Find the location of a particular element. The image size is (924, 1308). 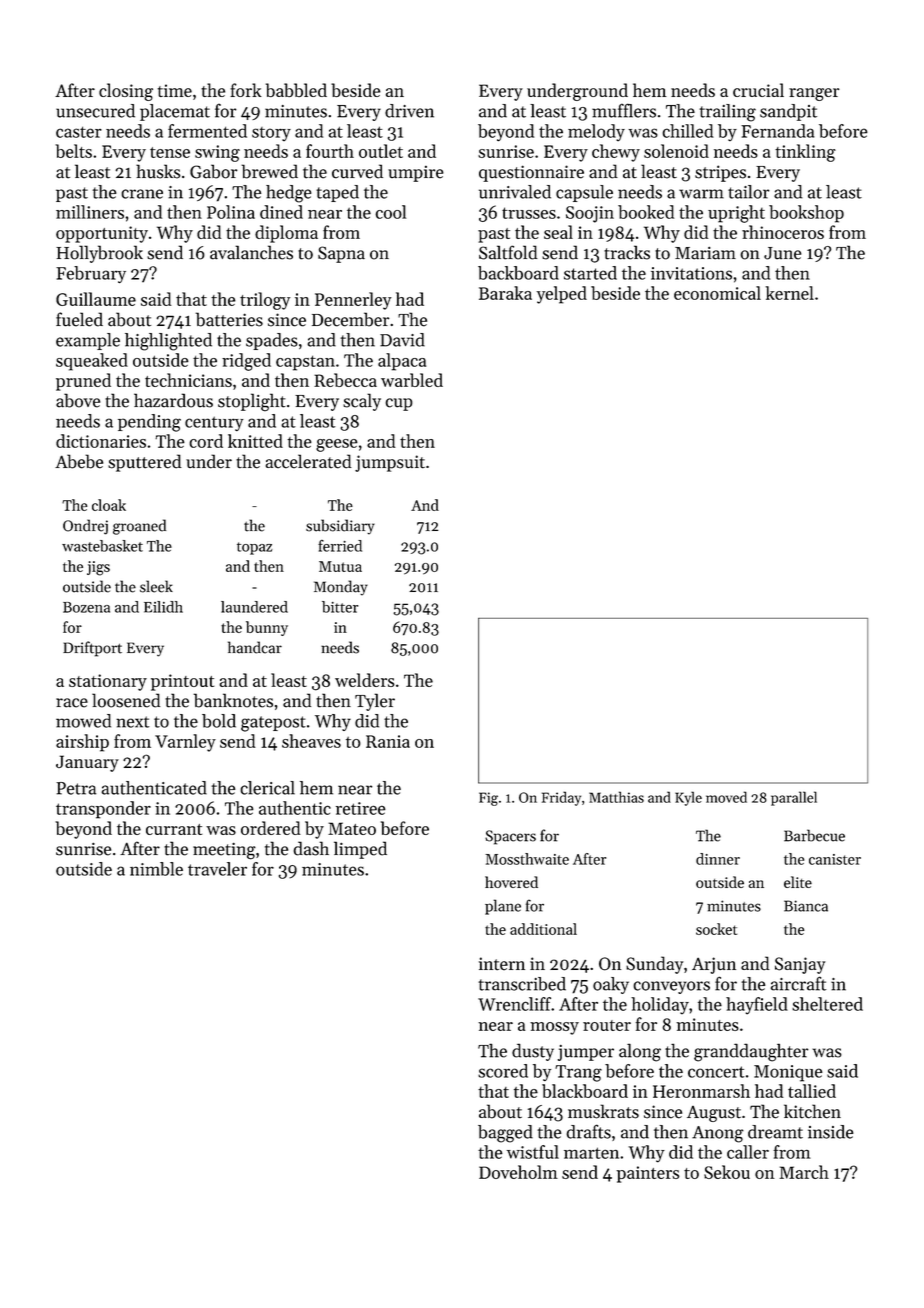

bagged is located at coordinates (505, 1134).
